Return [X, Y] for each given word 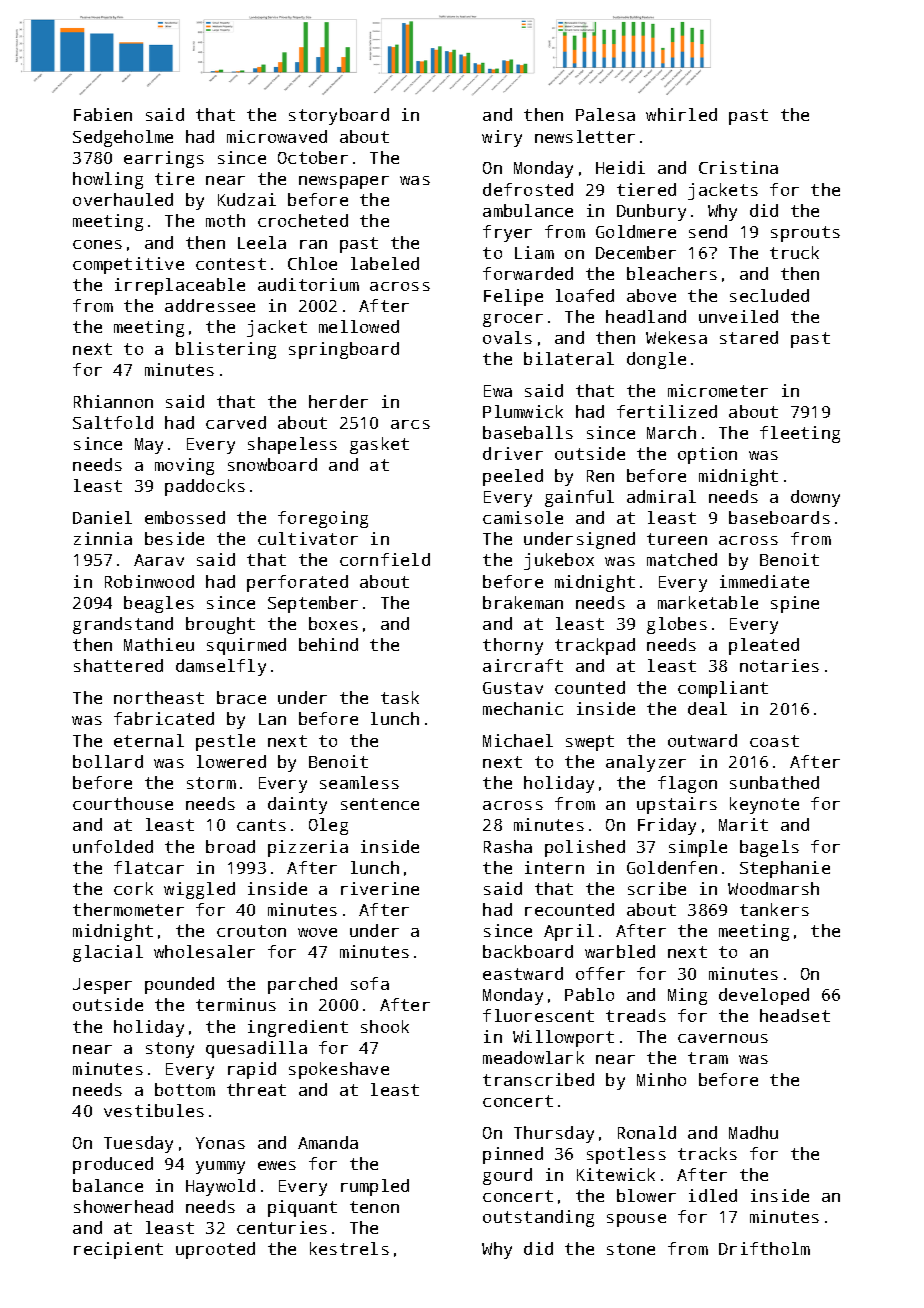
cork [133, 888]
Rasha [508, 846]
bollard [108, 761]
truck [794, 252]
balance [108, 1185]
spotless [626, 1155]
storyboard [339, 116]
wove [317, 932]
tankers [774, 909]
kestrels [349, 1248]
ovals [507, 337]
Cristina [738, 167]
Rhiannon [113, 401]
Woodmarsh [773, 888]
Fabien [103, 114]
